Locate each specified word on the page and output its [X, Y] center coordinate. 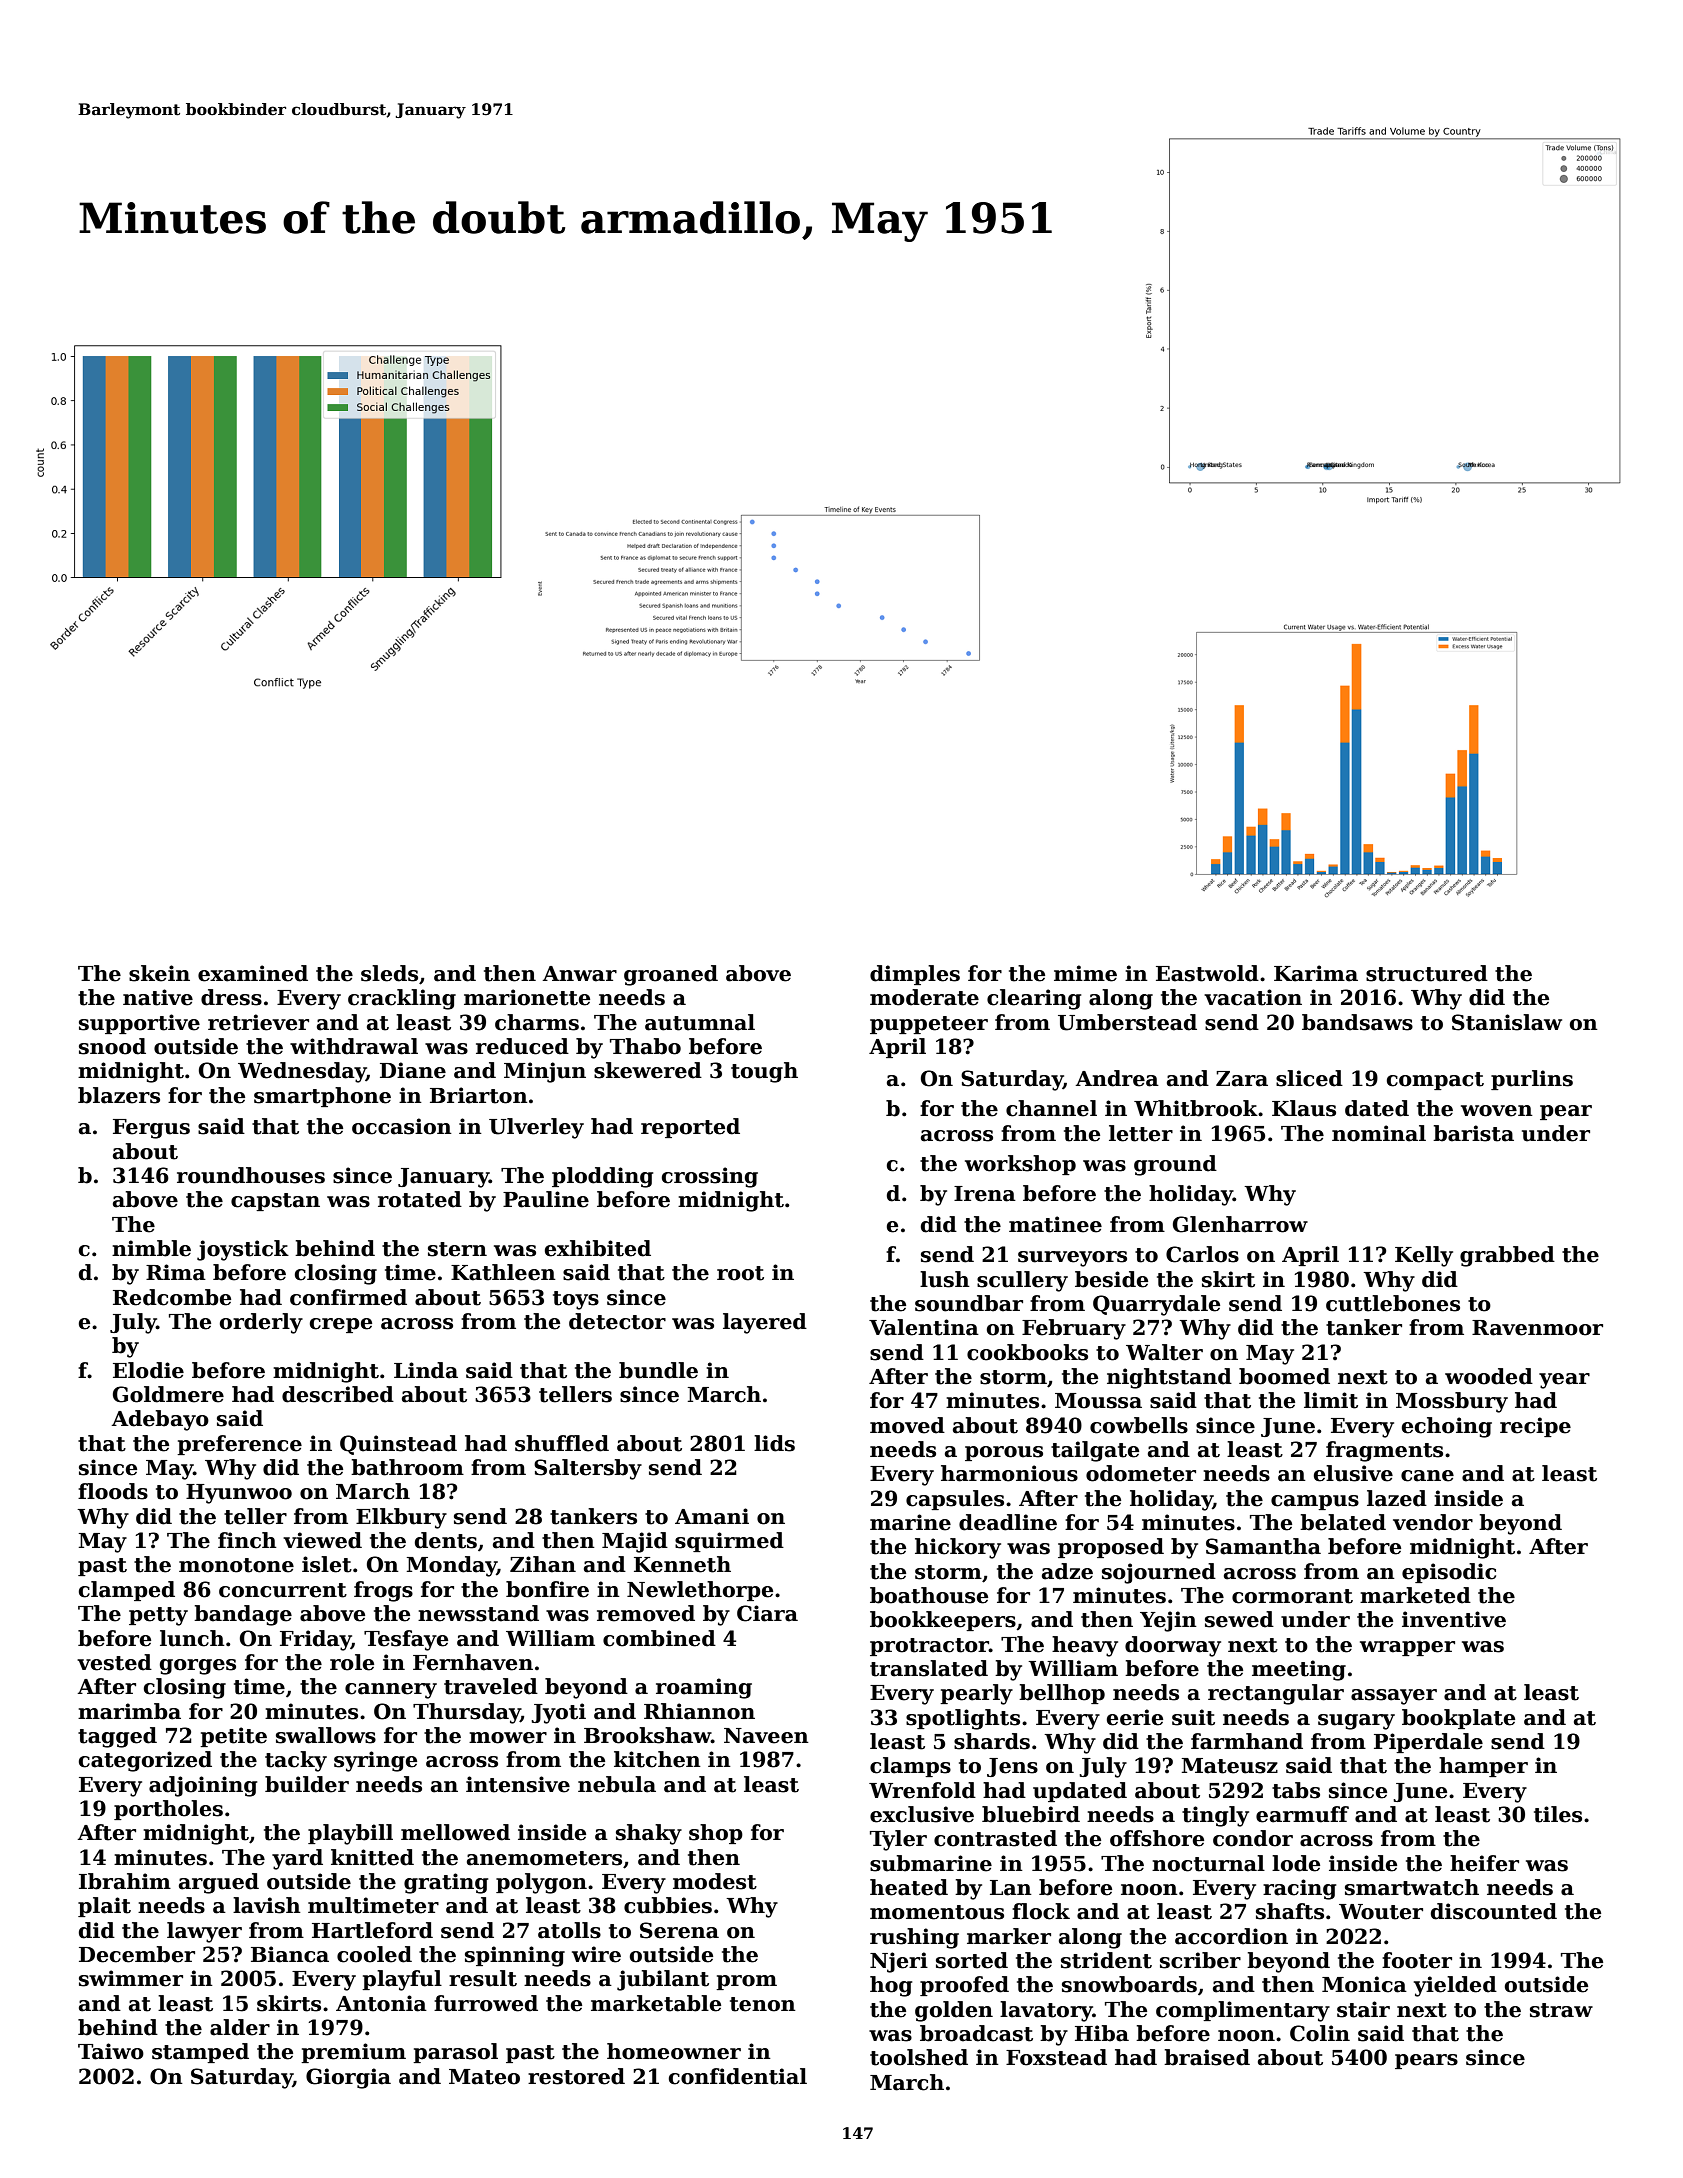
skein [159, 973]
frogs [383, 1591]
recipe [1535, 1427]
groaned [671, 975]
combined [659, 1638]
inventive [1454, 1619]
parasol [455, 2053]
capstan [275, 1202]
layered [765, 1323]
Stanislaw [1507, 1022]
